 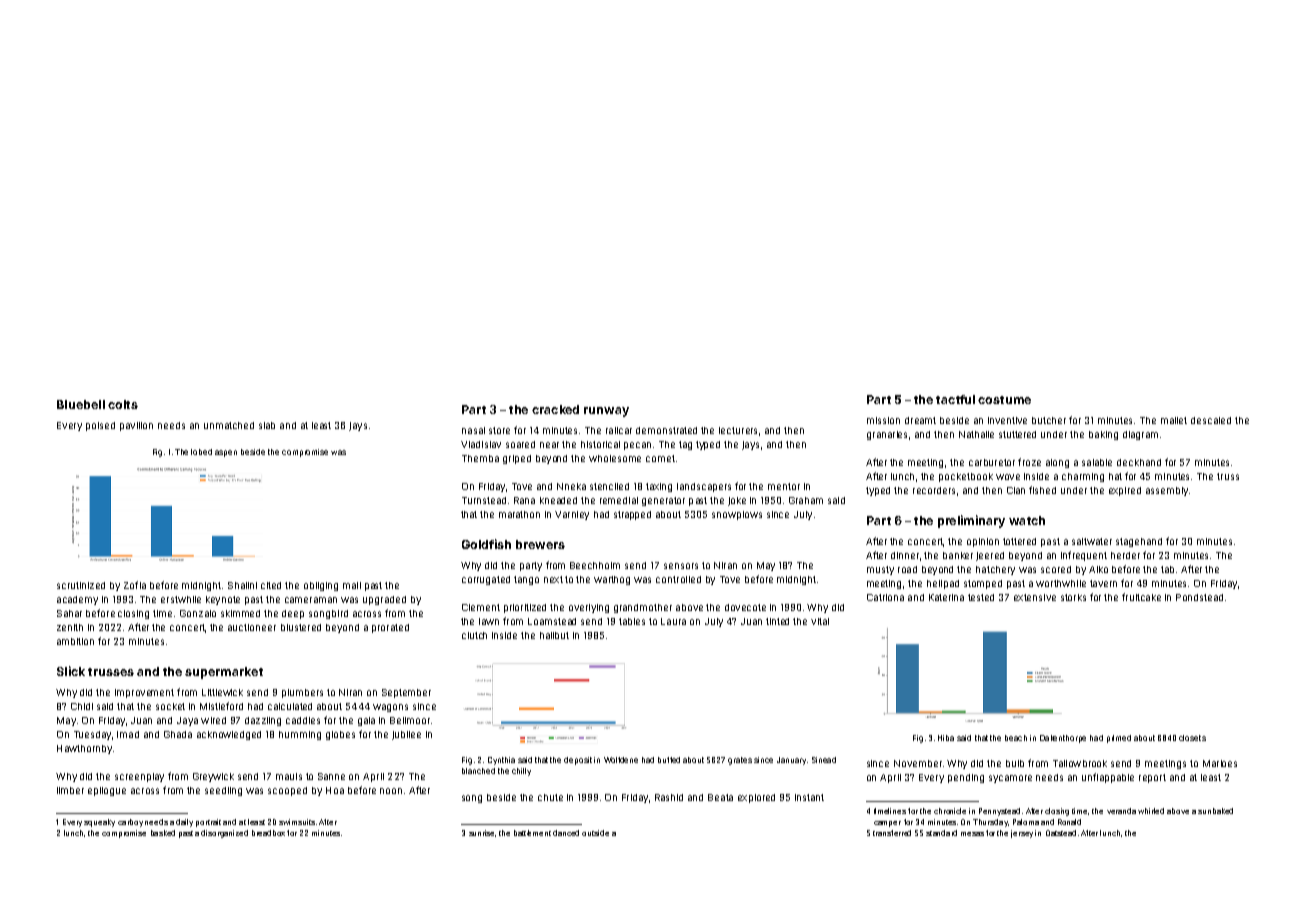 I want to click on carburetor, so click(x=992, y=462).
